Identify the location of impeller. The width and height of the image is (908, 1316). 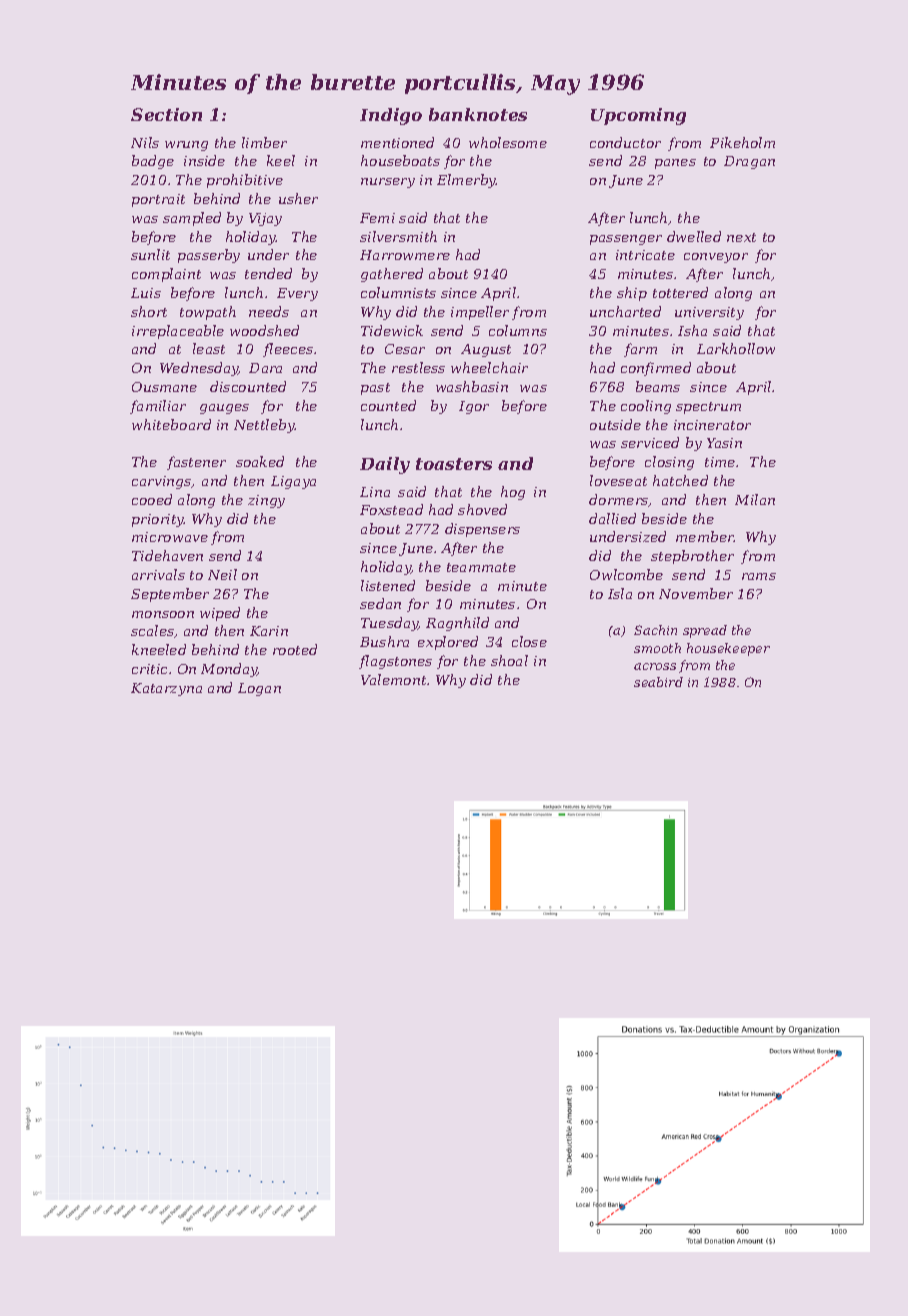
(480, 313).
